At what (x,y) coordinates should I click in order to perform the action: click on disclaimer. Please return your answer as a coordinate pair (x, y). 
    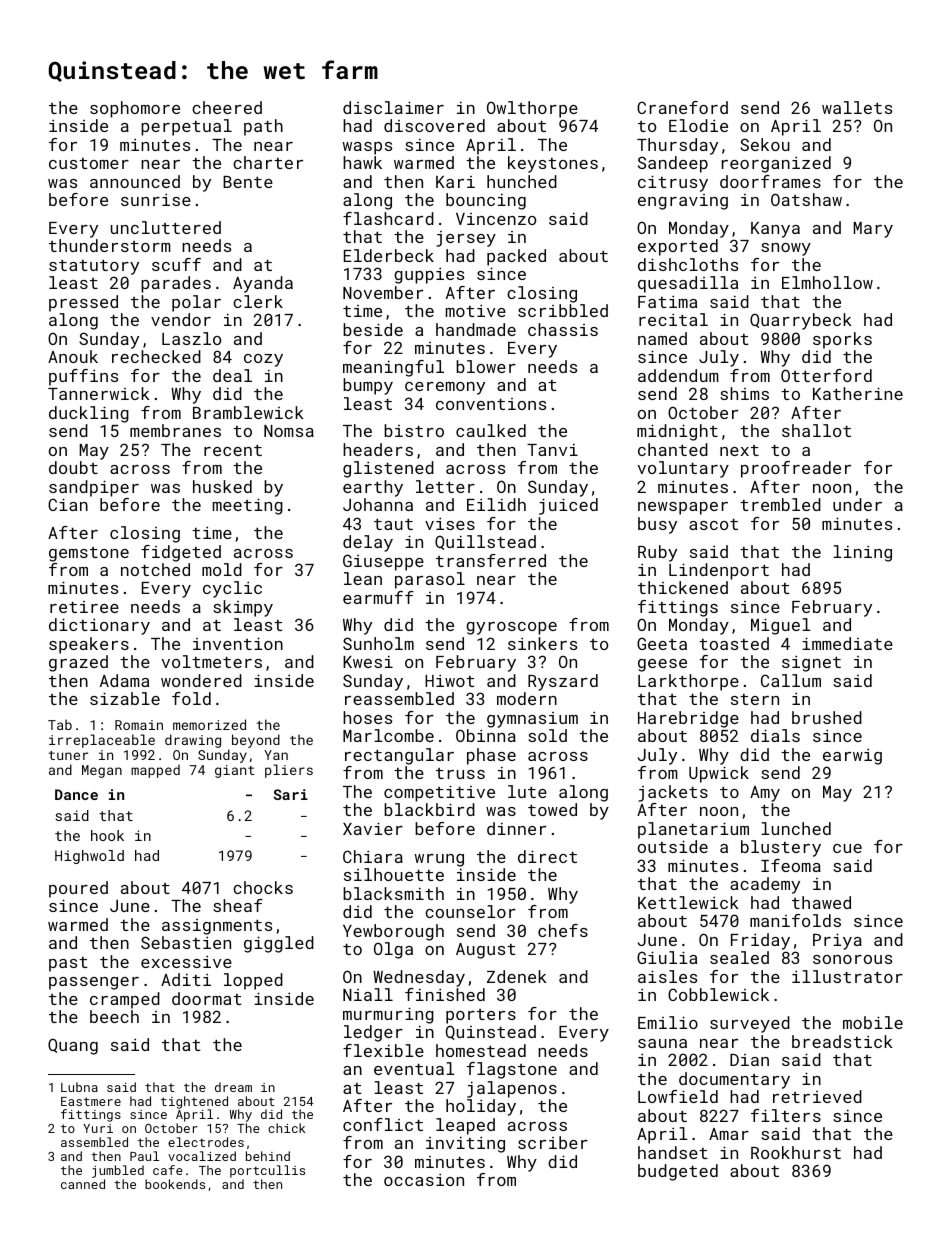
    Looking at the image, I should click on (393, 107).
